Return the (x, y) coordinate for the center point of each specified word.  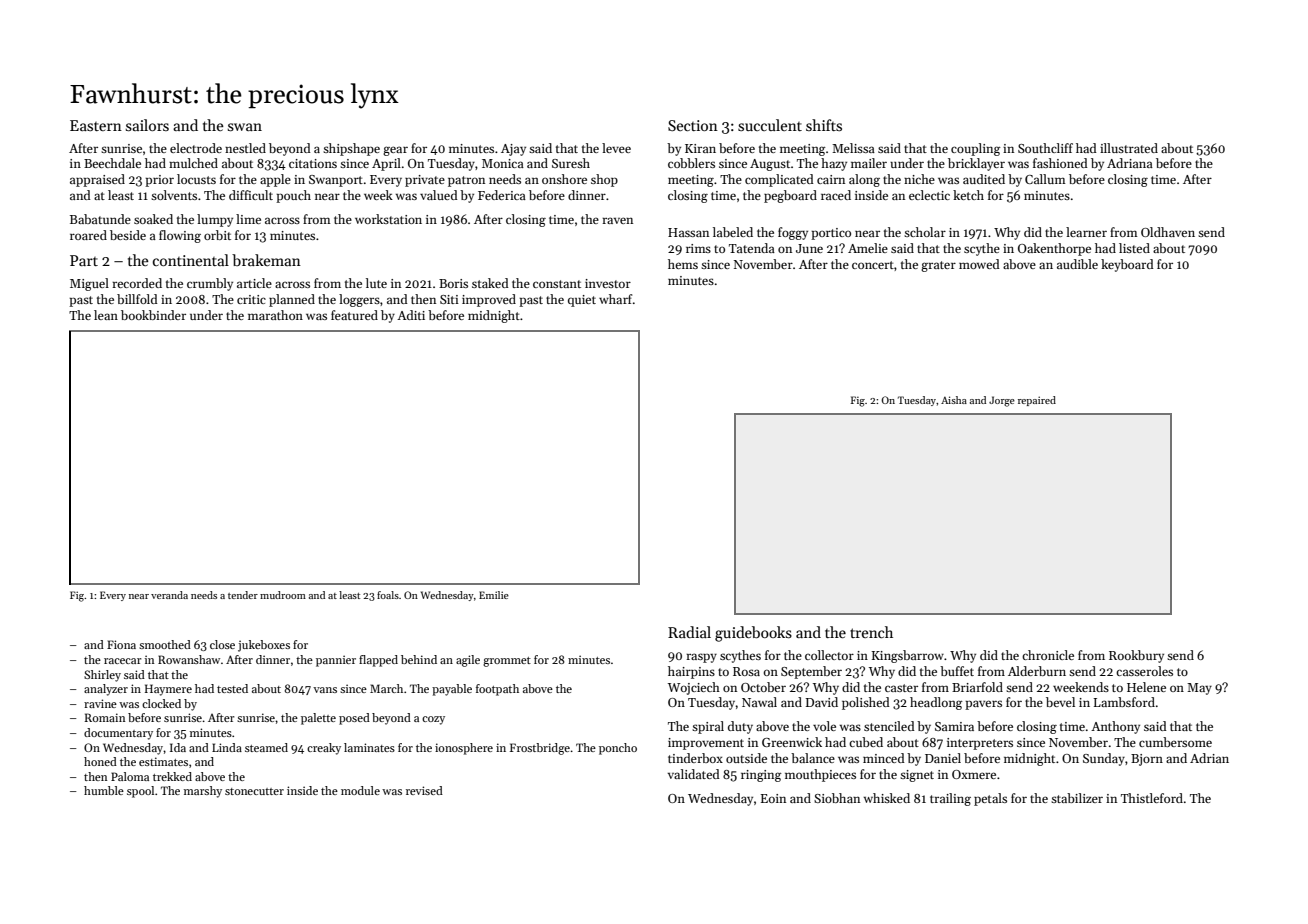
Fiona (121, 644)
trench (871, 632)
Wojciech (694, 688)
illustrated (1129, 148)
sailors (147, 125)
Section (693, 125)
